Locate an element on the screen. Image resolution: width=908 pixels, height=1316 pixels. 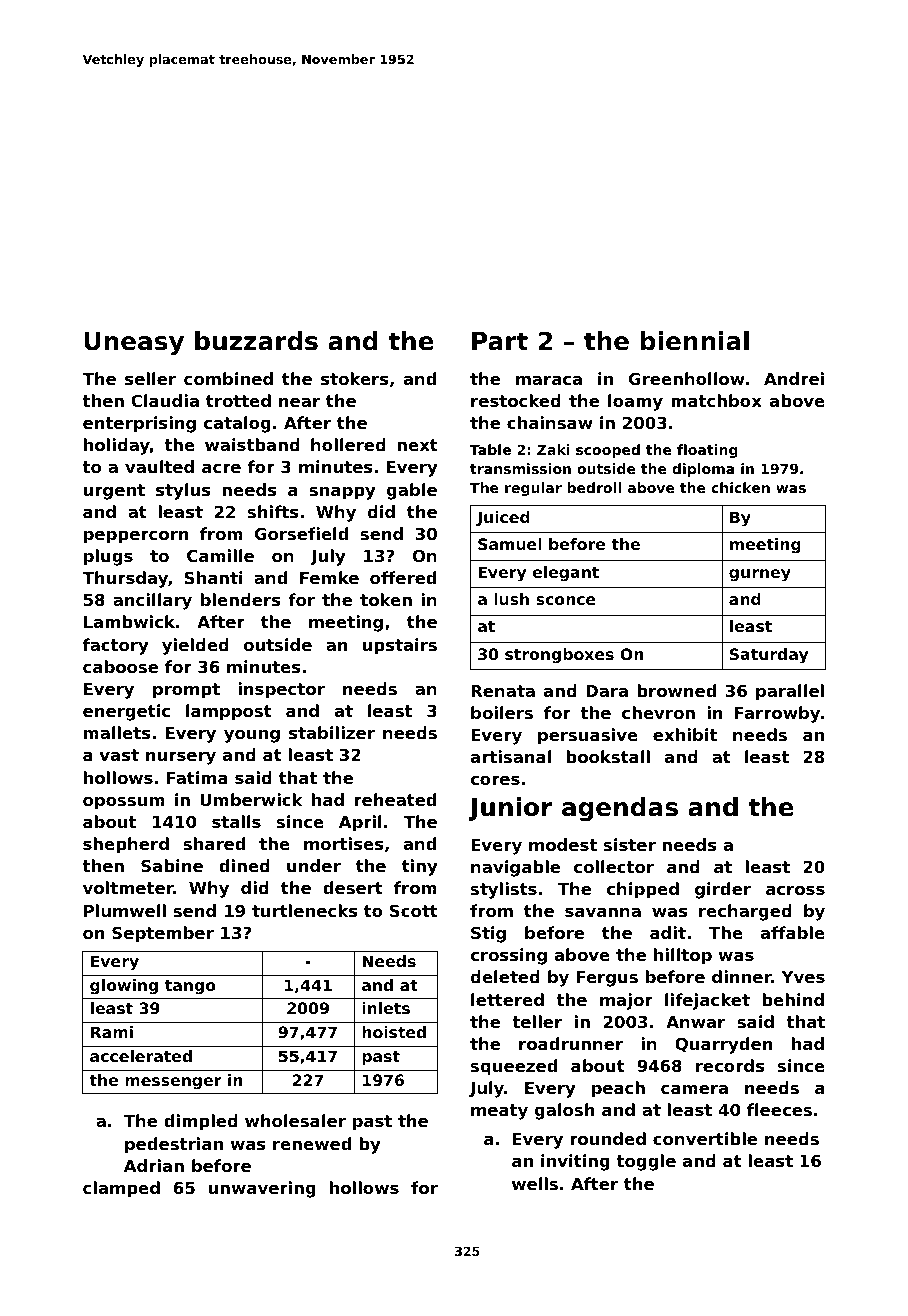
modest is located at coordinates (563, 844).
